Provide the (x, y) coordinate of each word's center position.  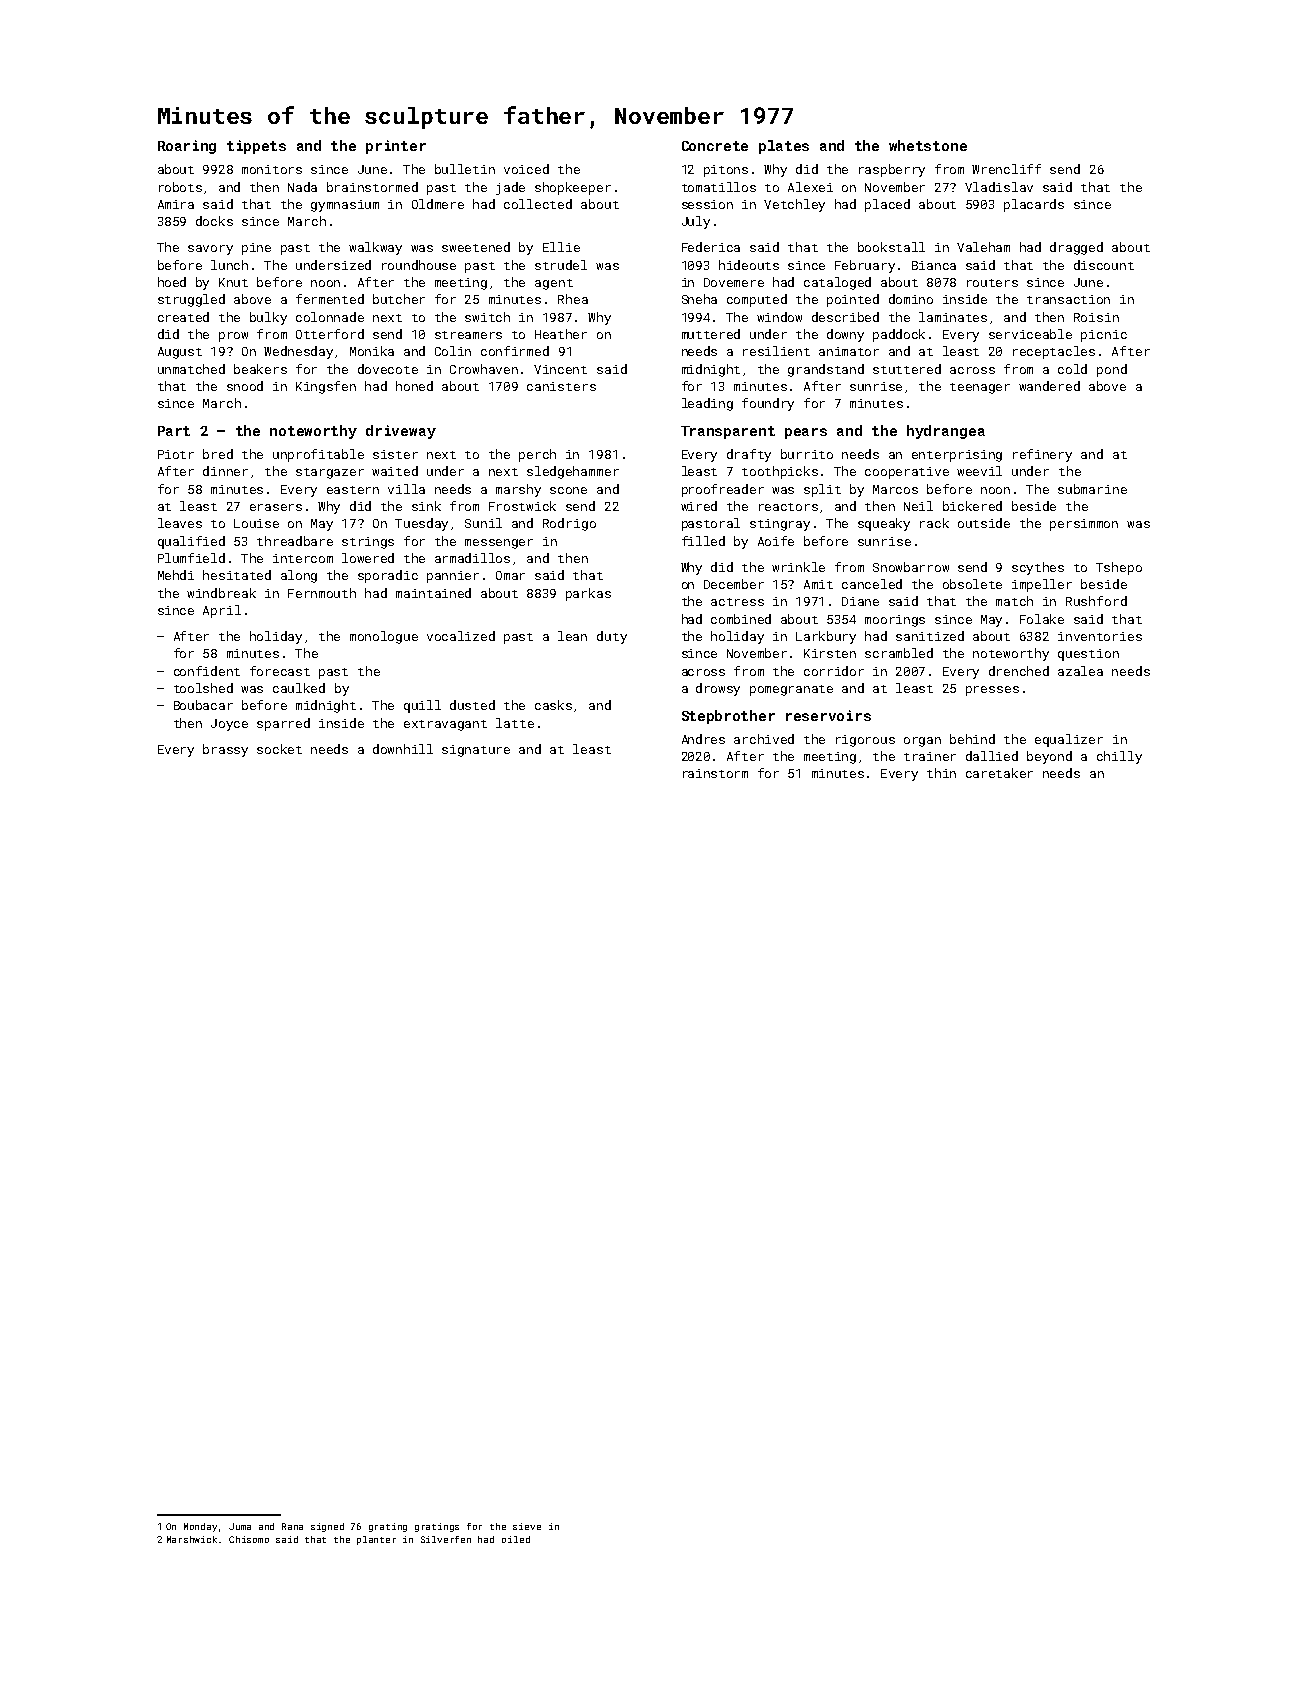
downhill (403, 749)
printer (396, 147)
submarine (1092, 489)
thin (941, 773)
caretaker (999, 773)
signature (476, 751)
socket (279, 749)
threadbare (295, 541)
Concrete (715, 146)
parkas (588, 594)
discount (1104, 265)
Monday (200, 1527)
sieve (527, 1526)
